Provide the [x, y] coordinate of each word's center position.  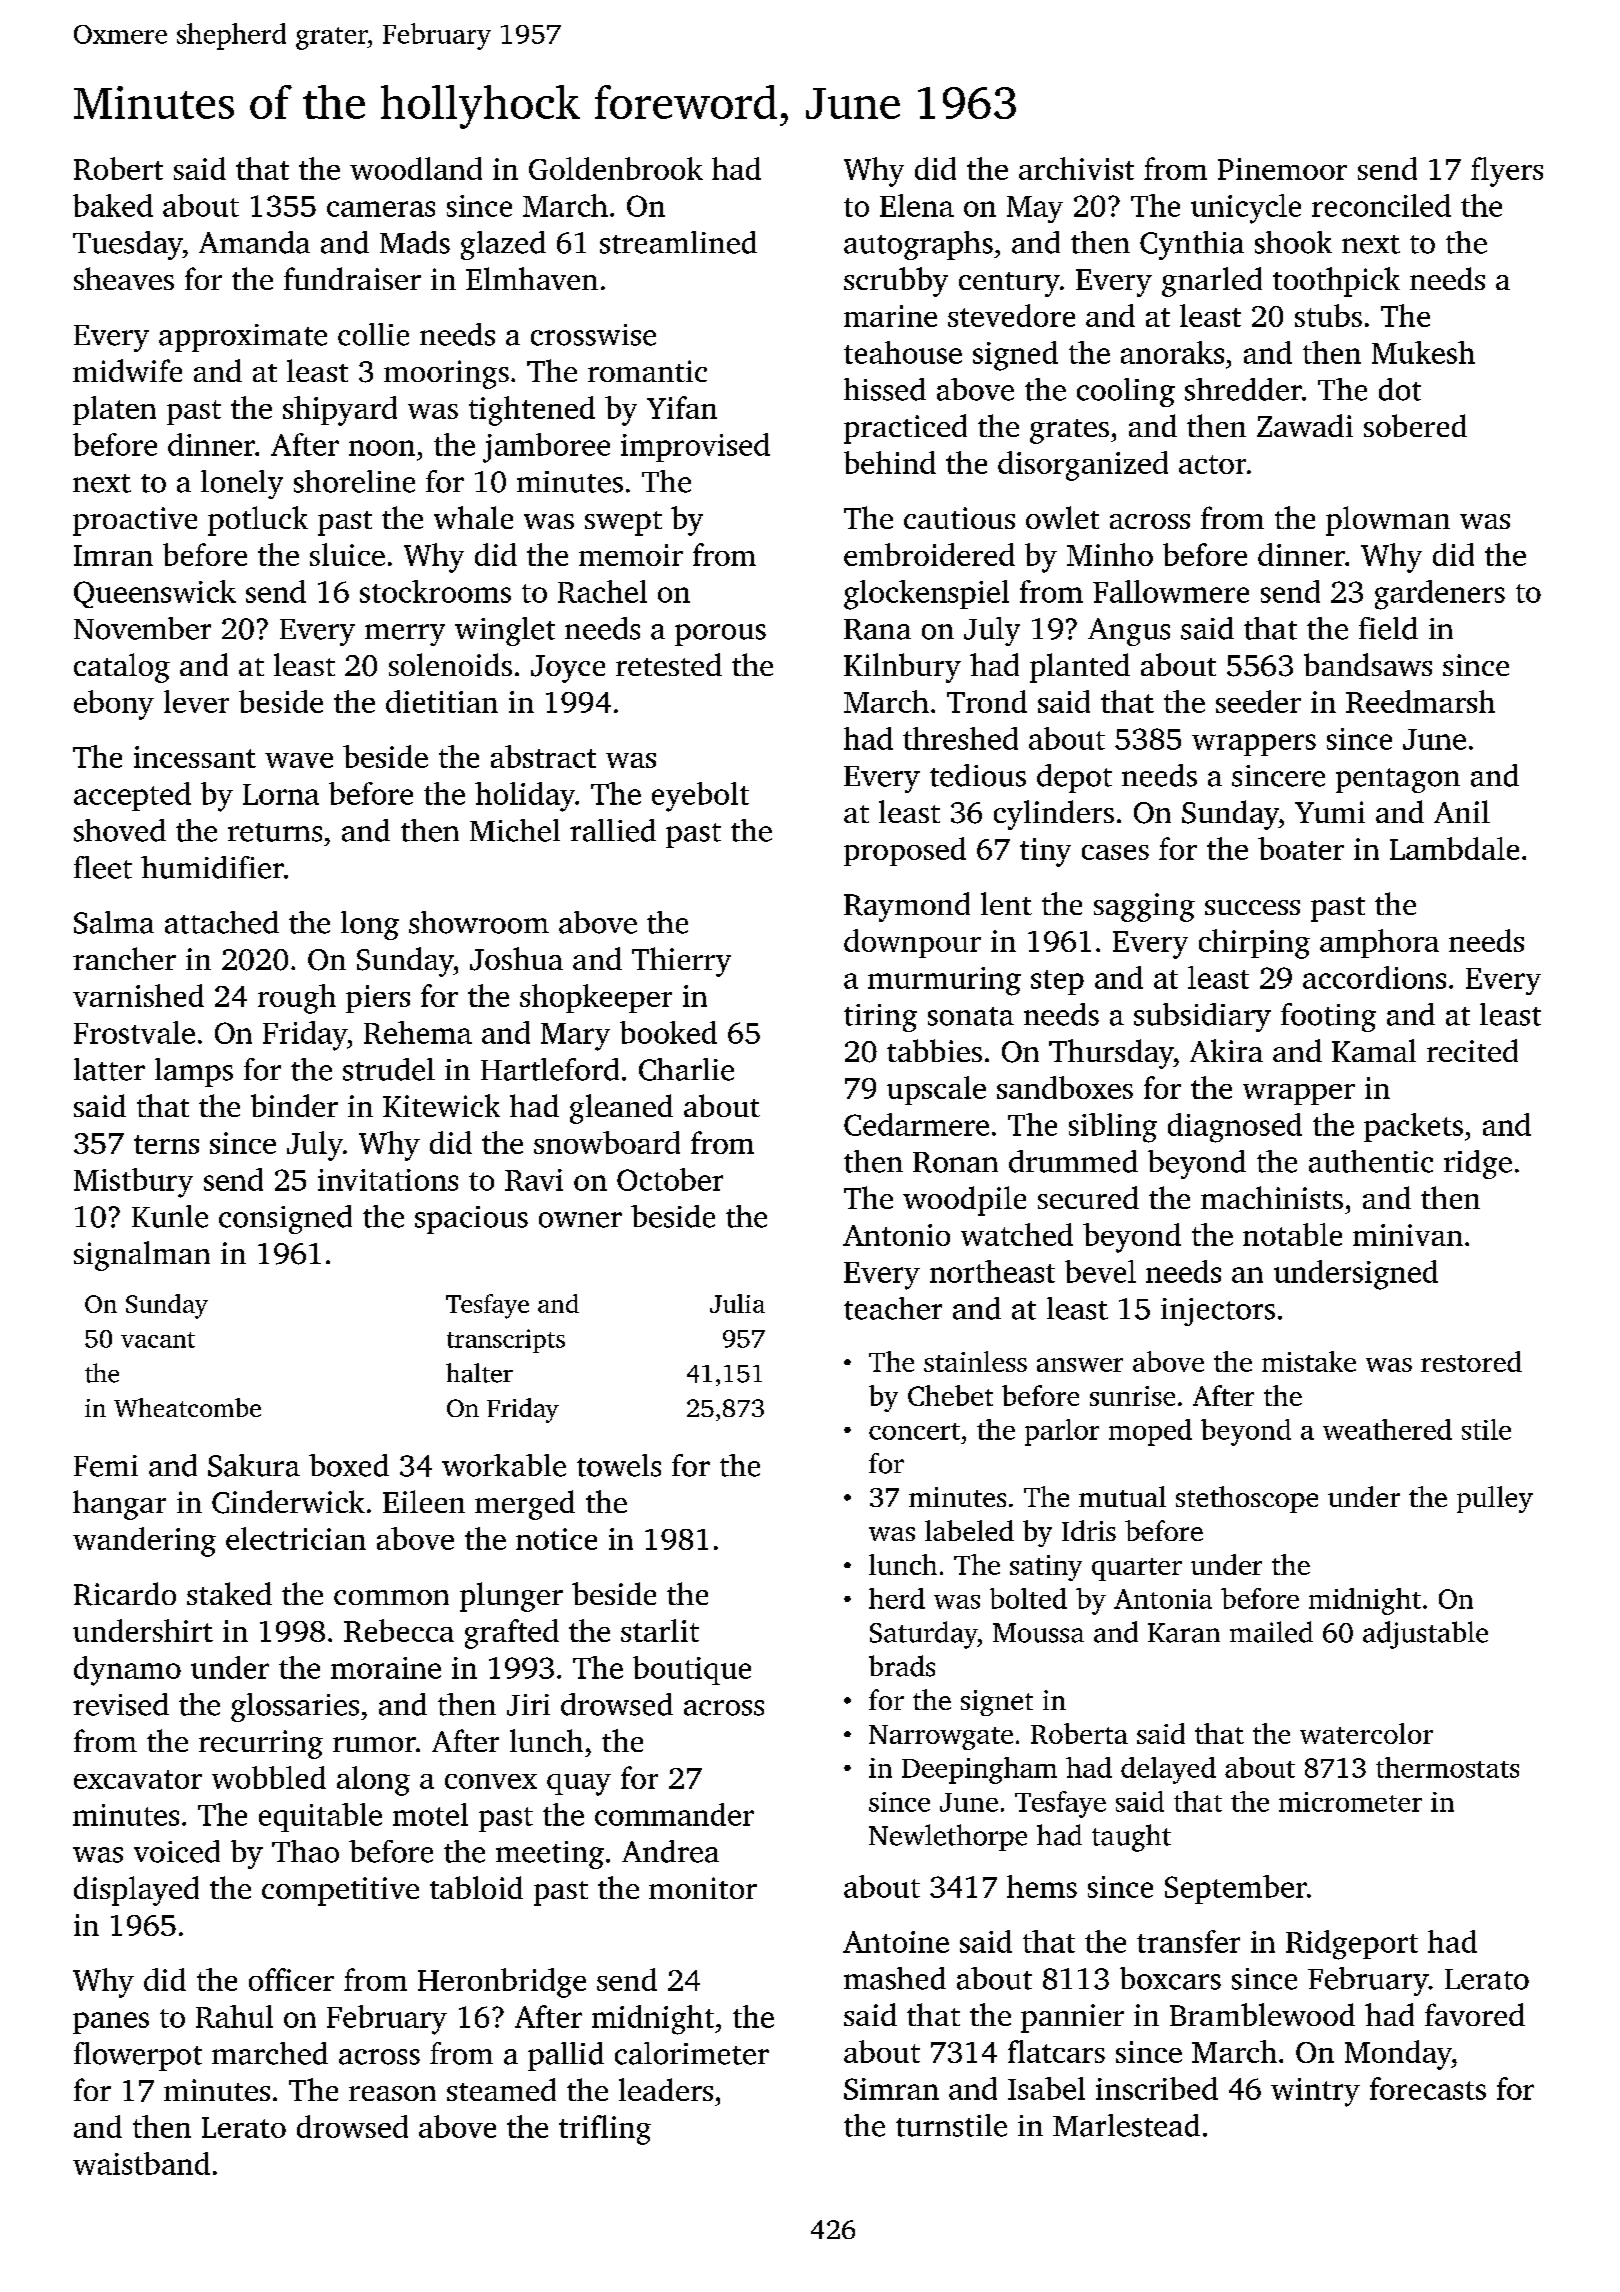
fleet [103, 867]
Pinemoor [1282, 169]
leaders [666, 2089]
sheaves [124, 278]
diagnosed [1235, 1128]
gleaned [621, 1109]
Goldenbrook [616, 168]
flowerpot [138, 2056]
